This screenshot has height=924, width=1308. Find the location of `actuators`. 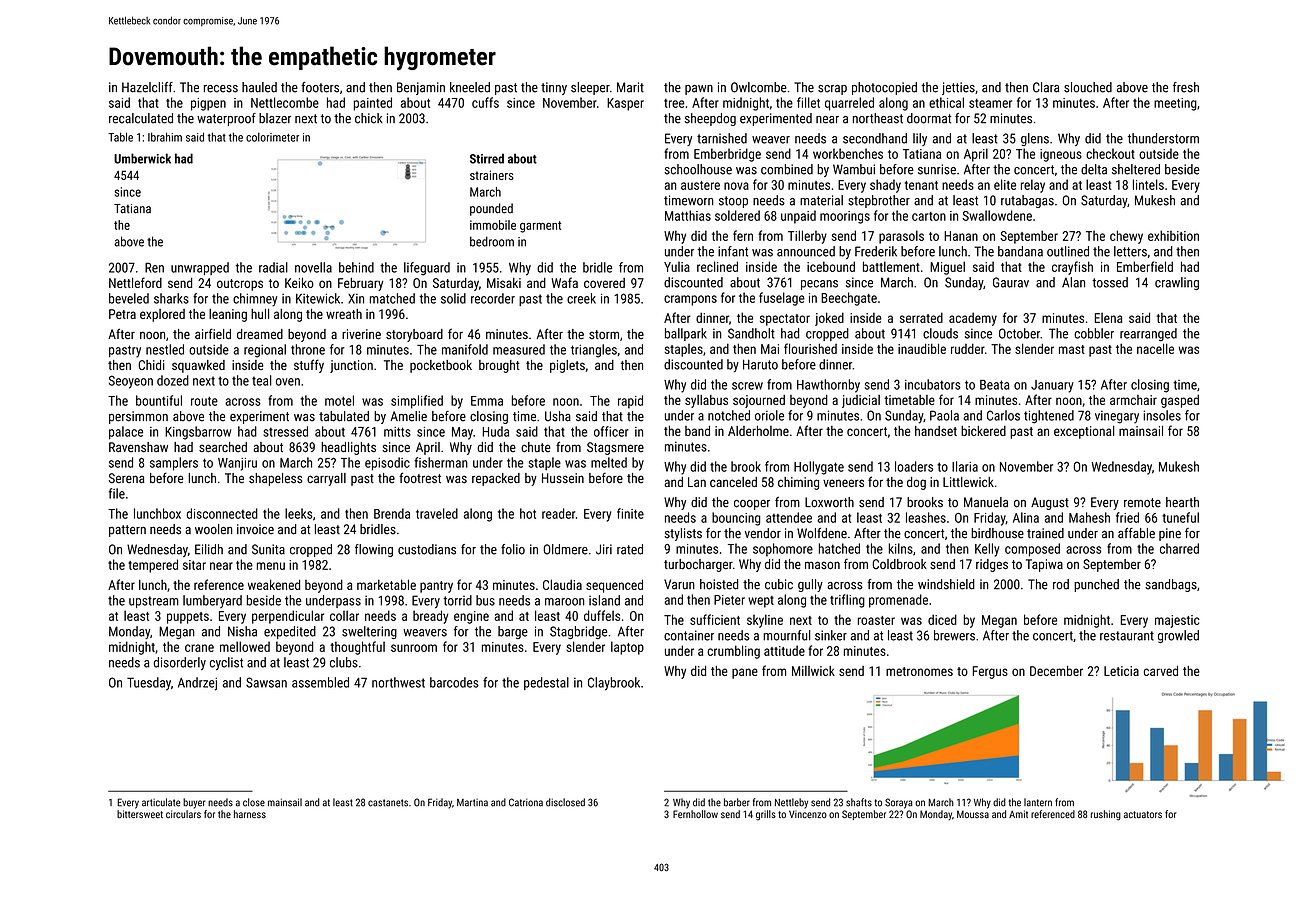

actuators is located at coordinates (1143, 814).
